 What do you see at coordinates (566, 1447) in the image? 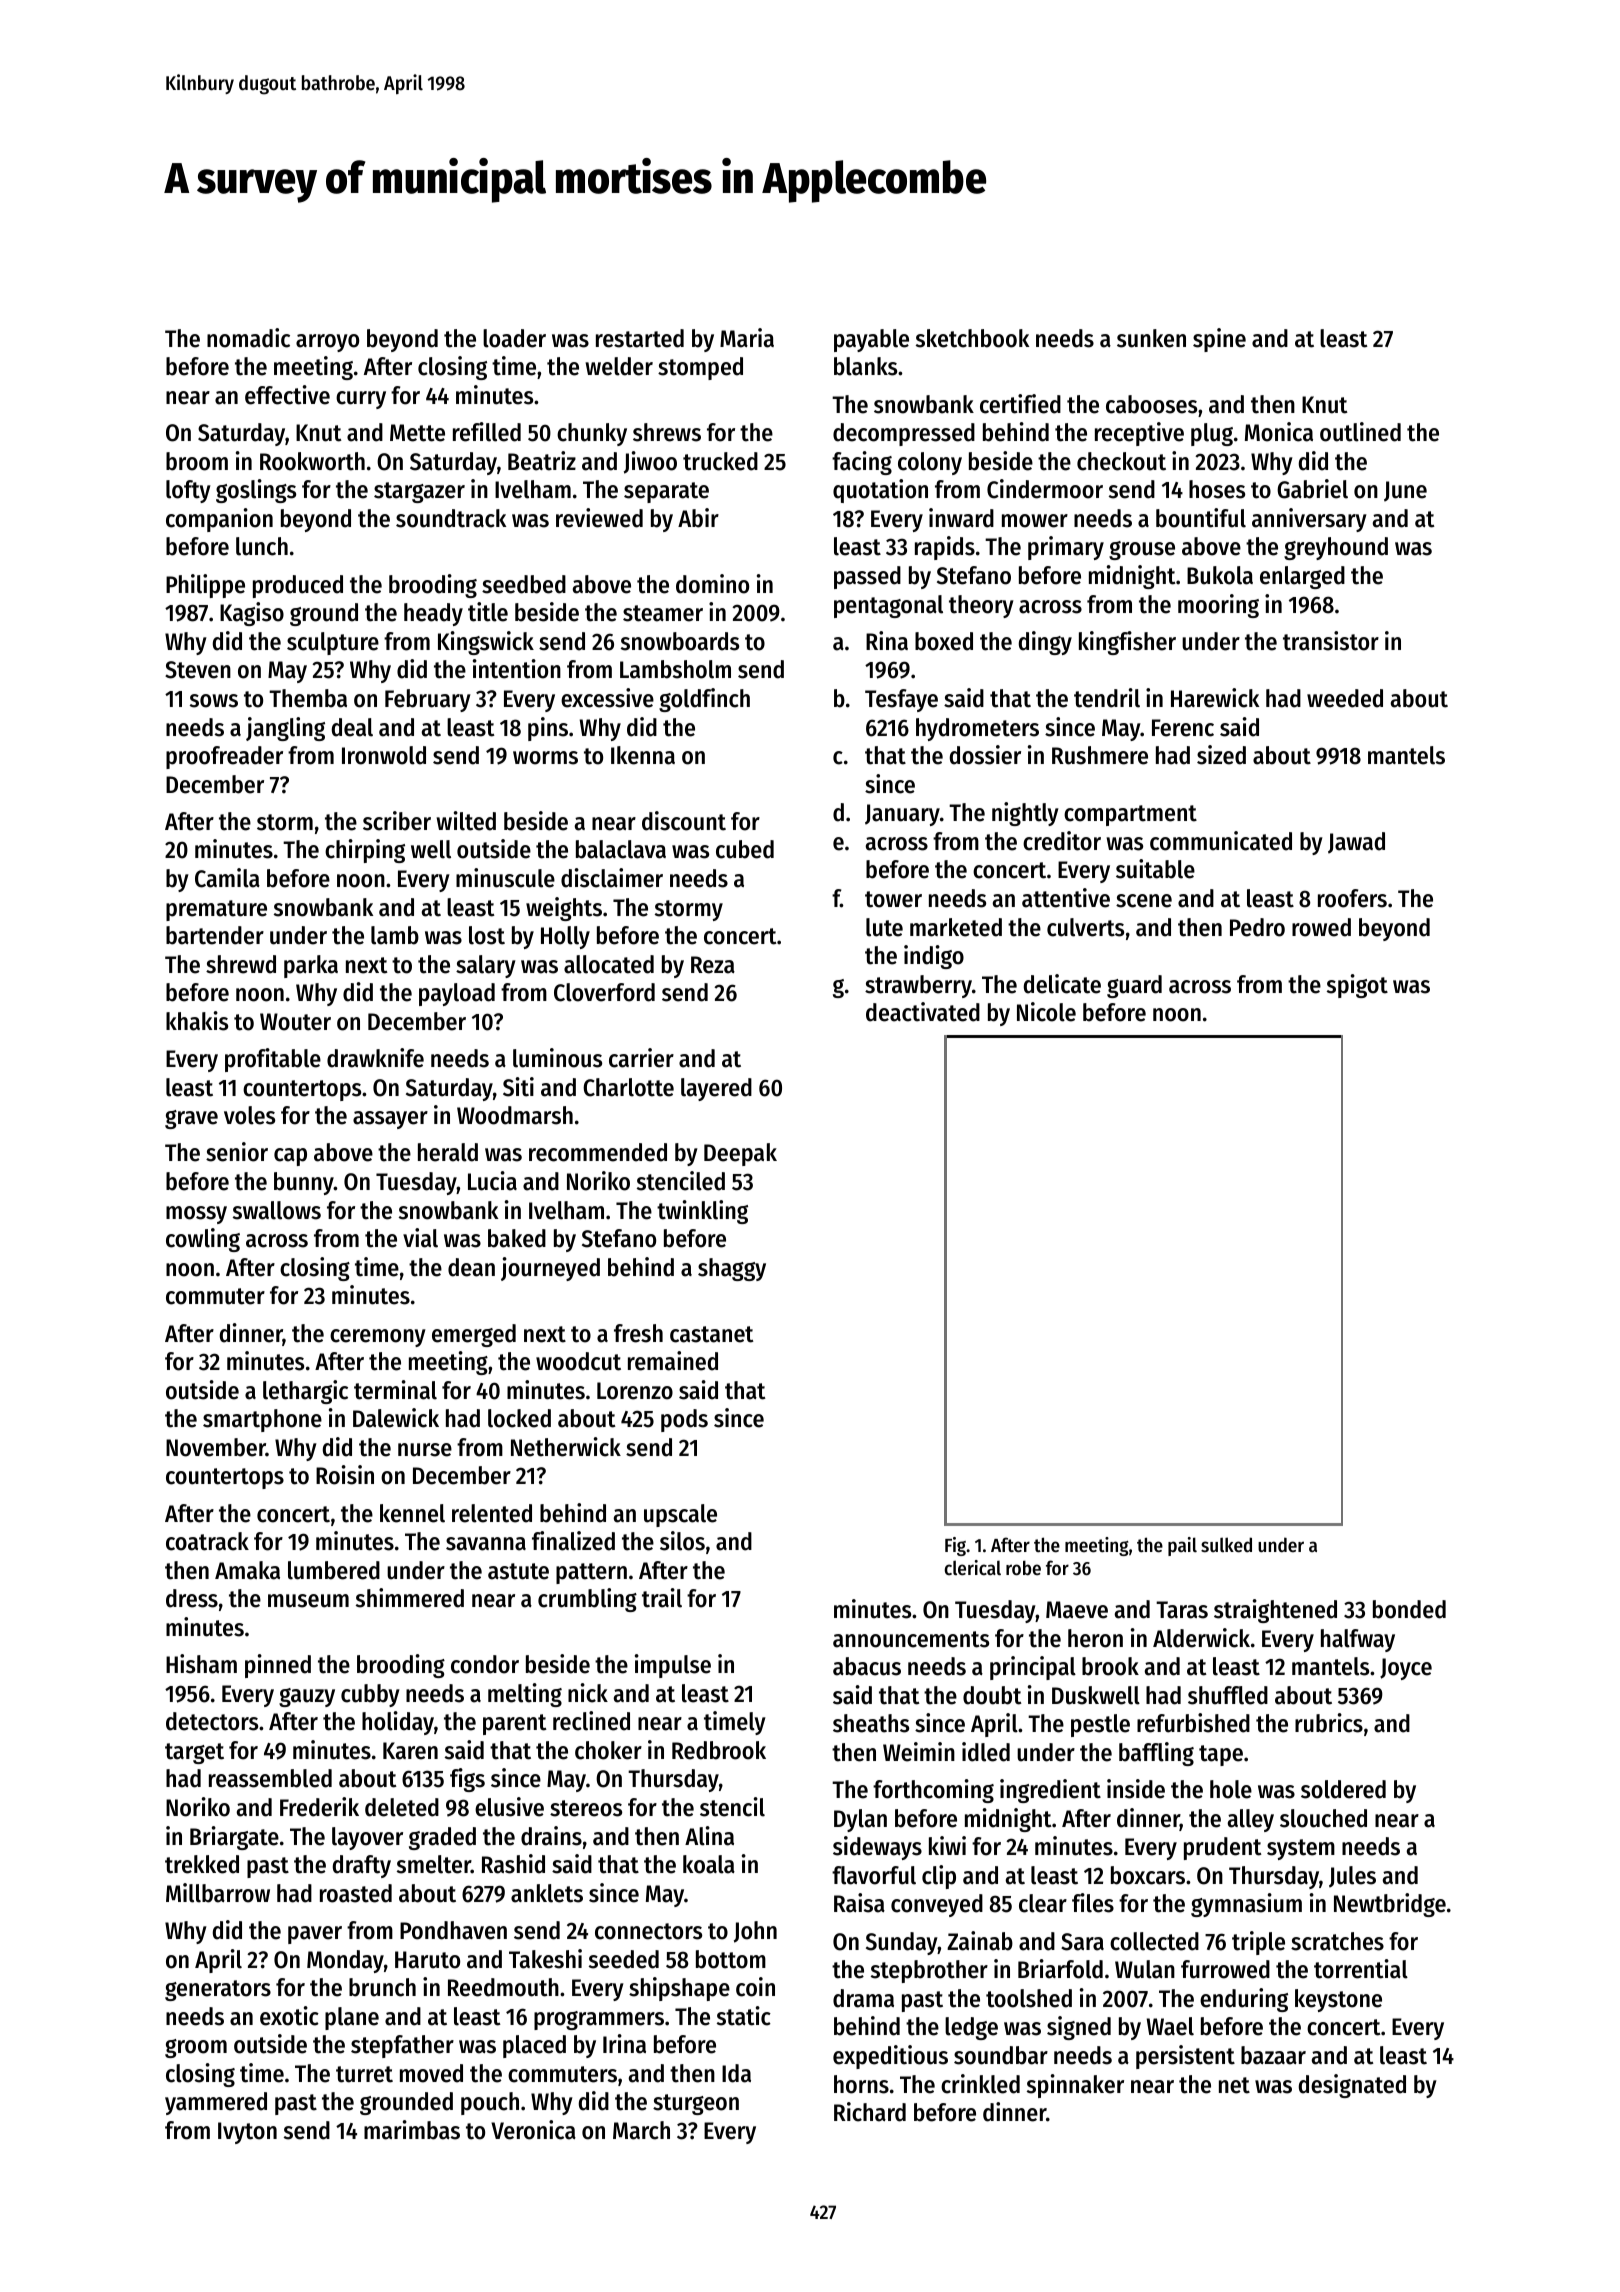
I see `Netherwick` at bounding box center [566, 1447].
